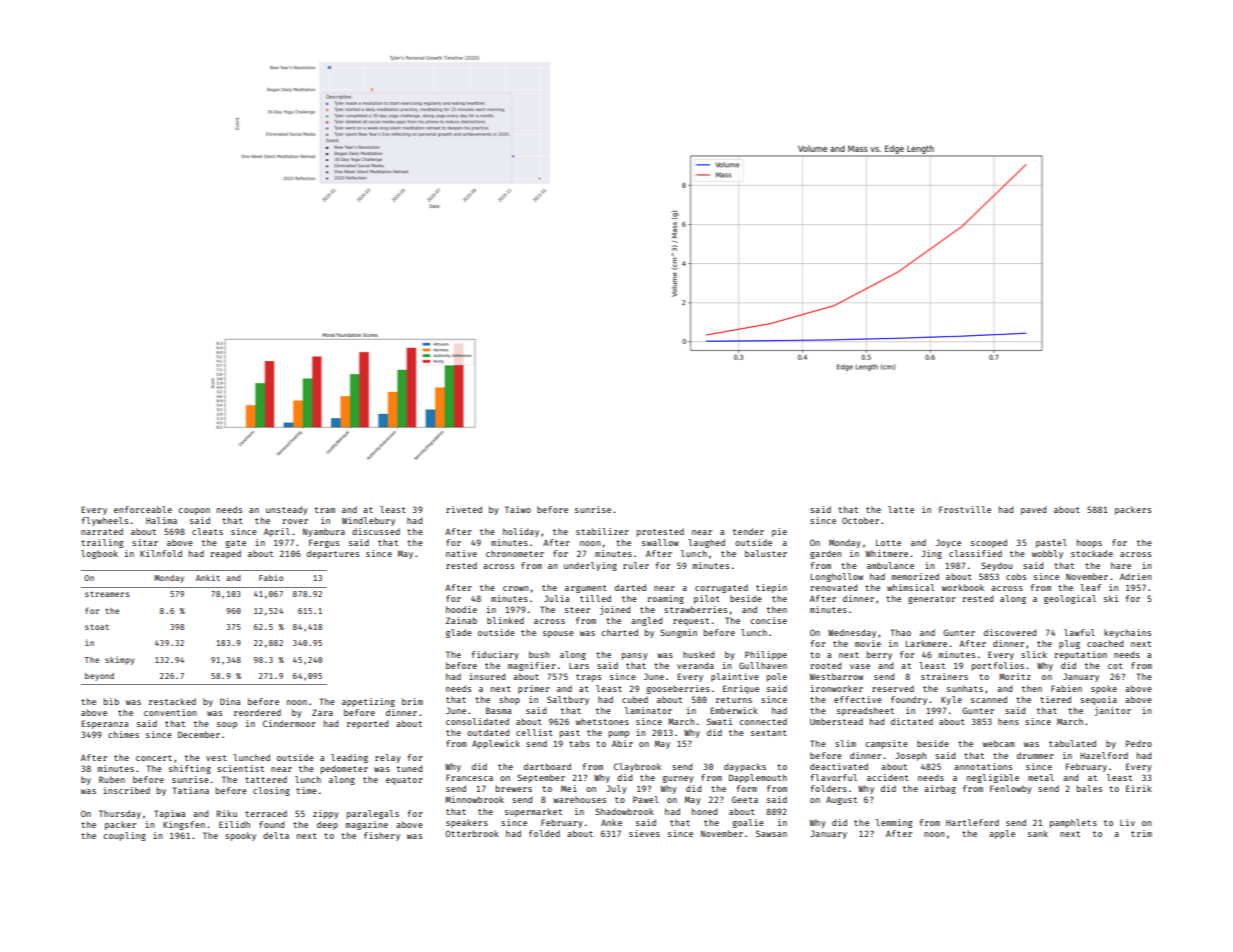 The height and width of the document is (952, 1233). Describe the element at coordinates (1033, 510) in the document. I see `paved` at that location.
